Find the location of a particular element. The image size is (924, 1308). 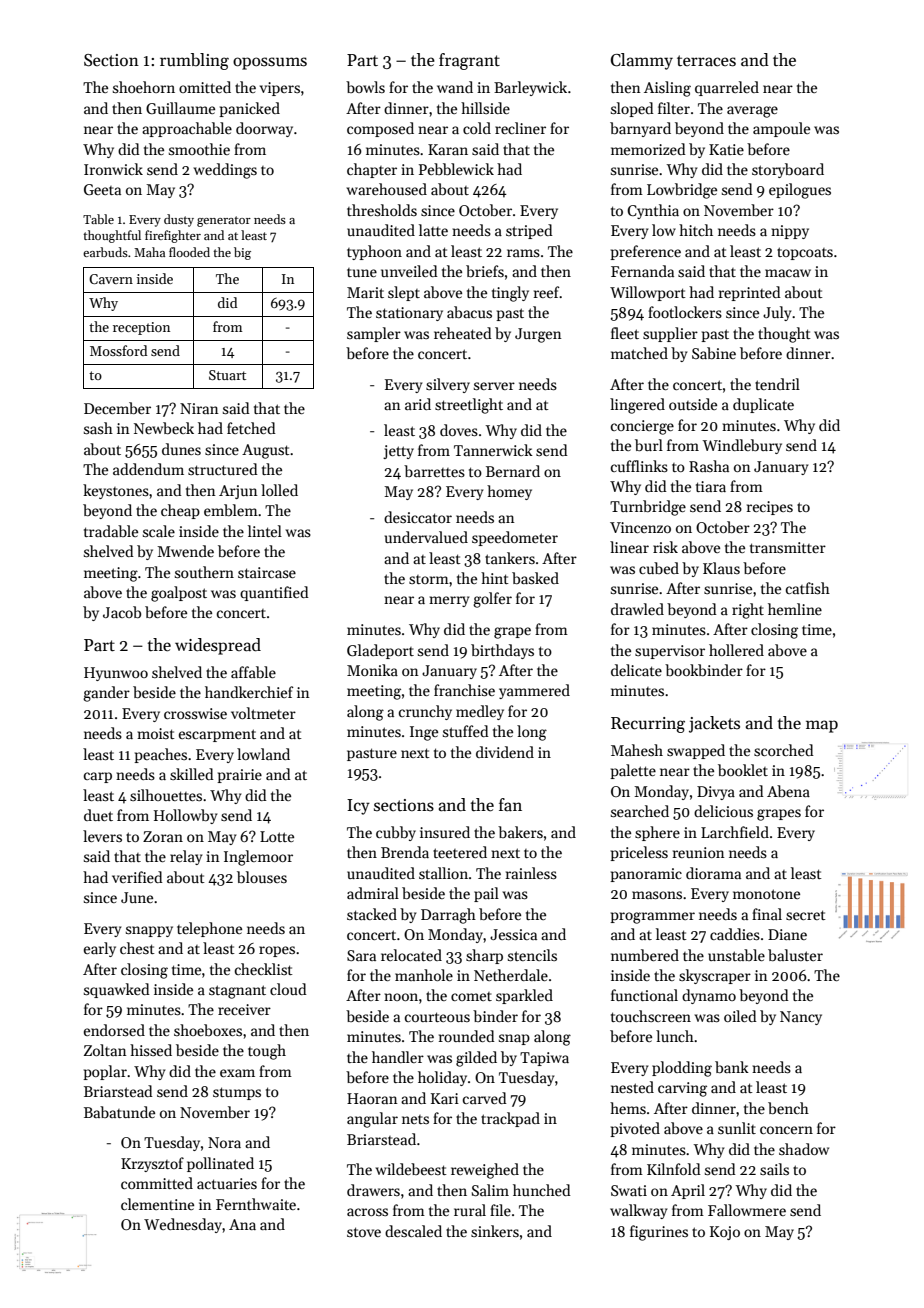

bowls is located at coordinates (365, 87).
